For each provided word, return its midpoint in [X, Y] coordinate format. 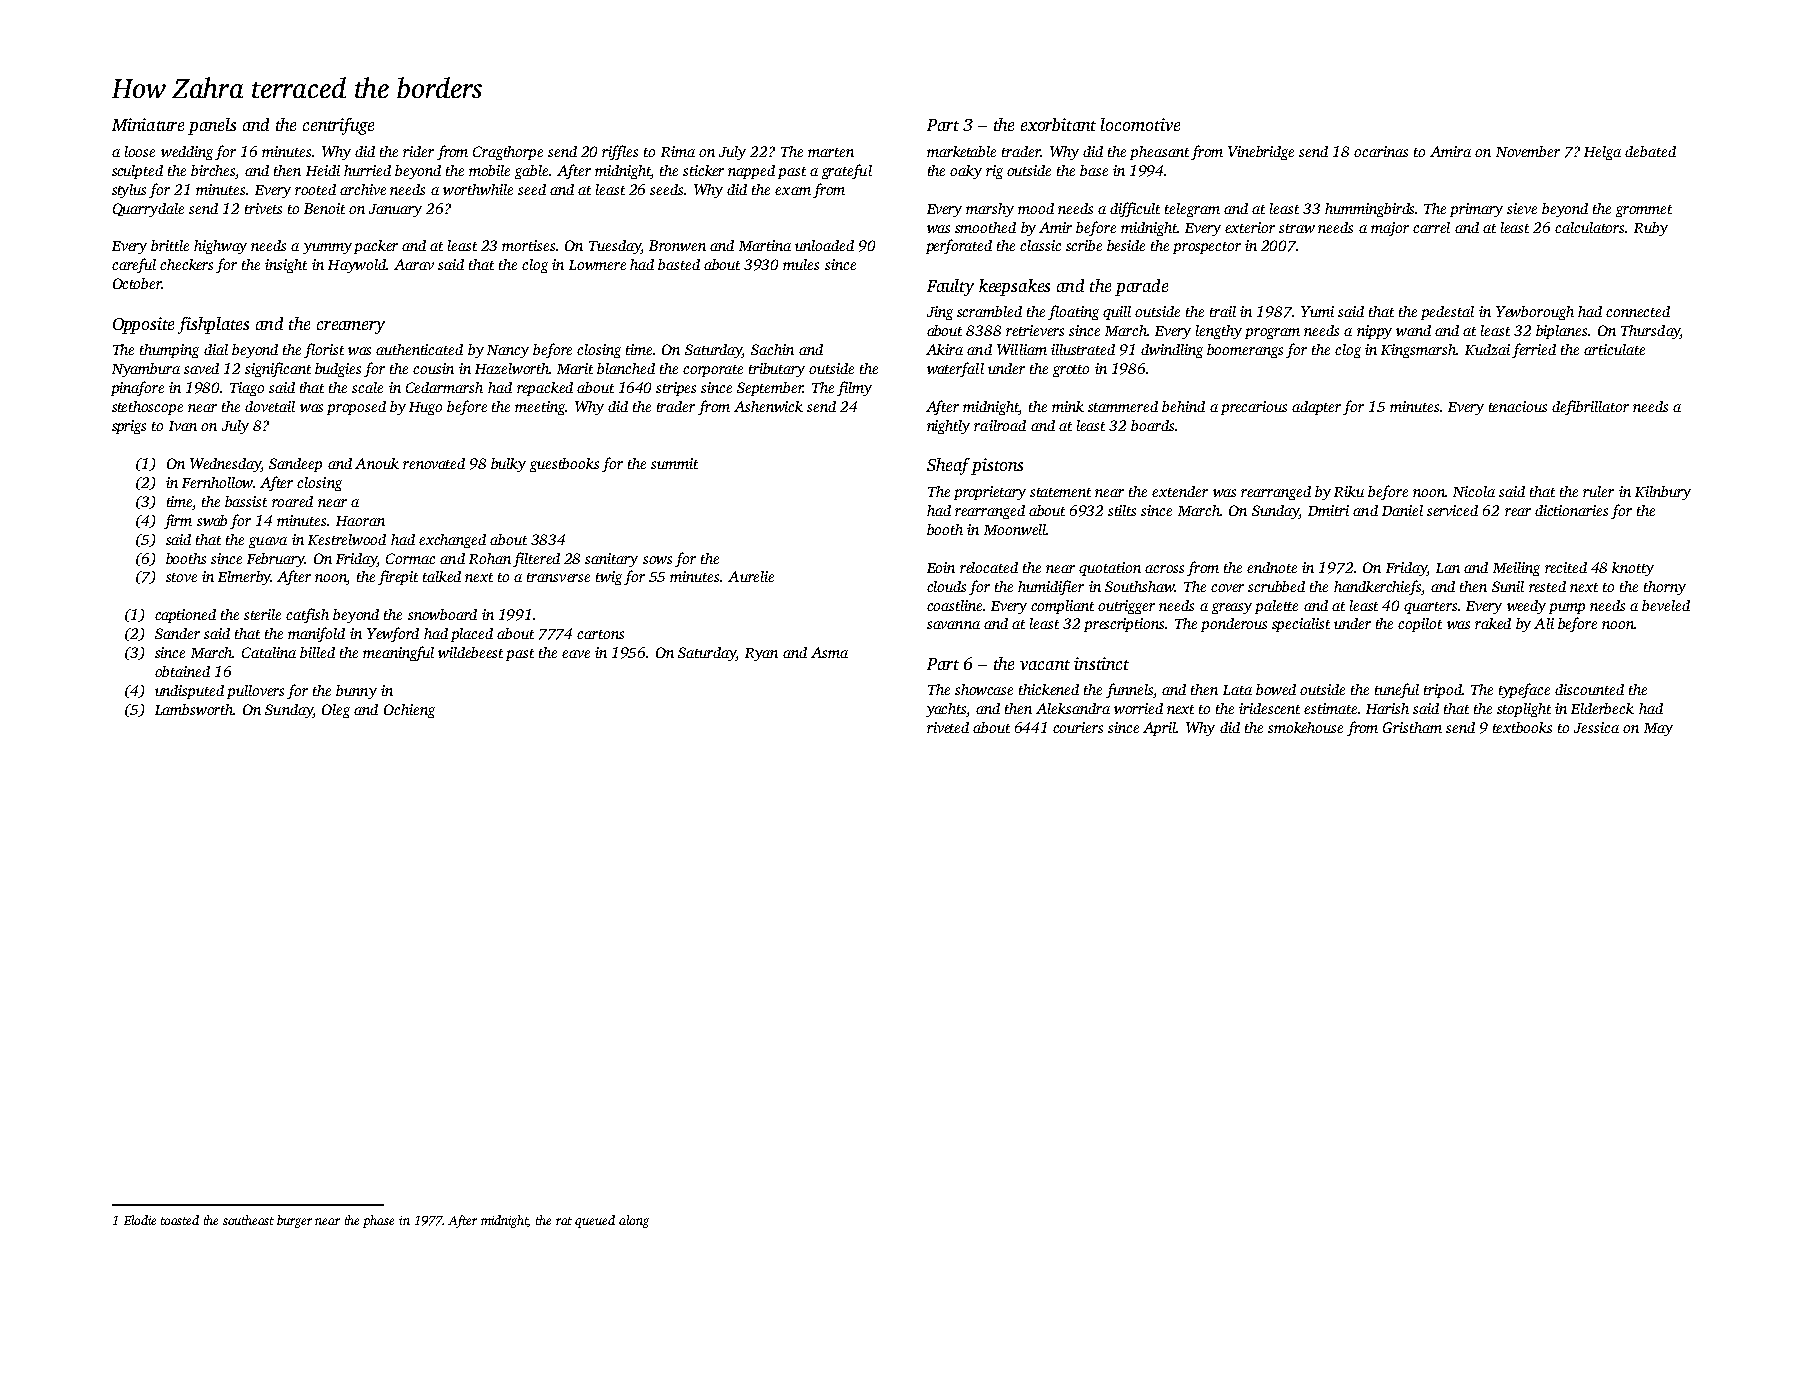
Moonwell [1015, 529]
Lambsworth [194, 709]
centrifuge [338, 126]
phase [378, 1221]
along [634, 1221]
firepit [398, 577]
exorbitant [1058, 124]
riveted [948, 727]
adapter [1316, 408]
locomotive [1140, 124]
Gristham [1412, 727]
